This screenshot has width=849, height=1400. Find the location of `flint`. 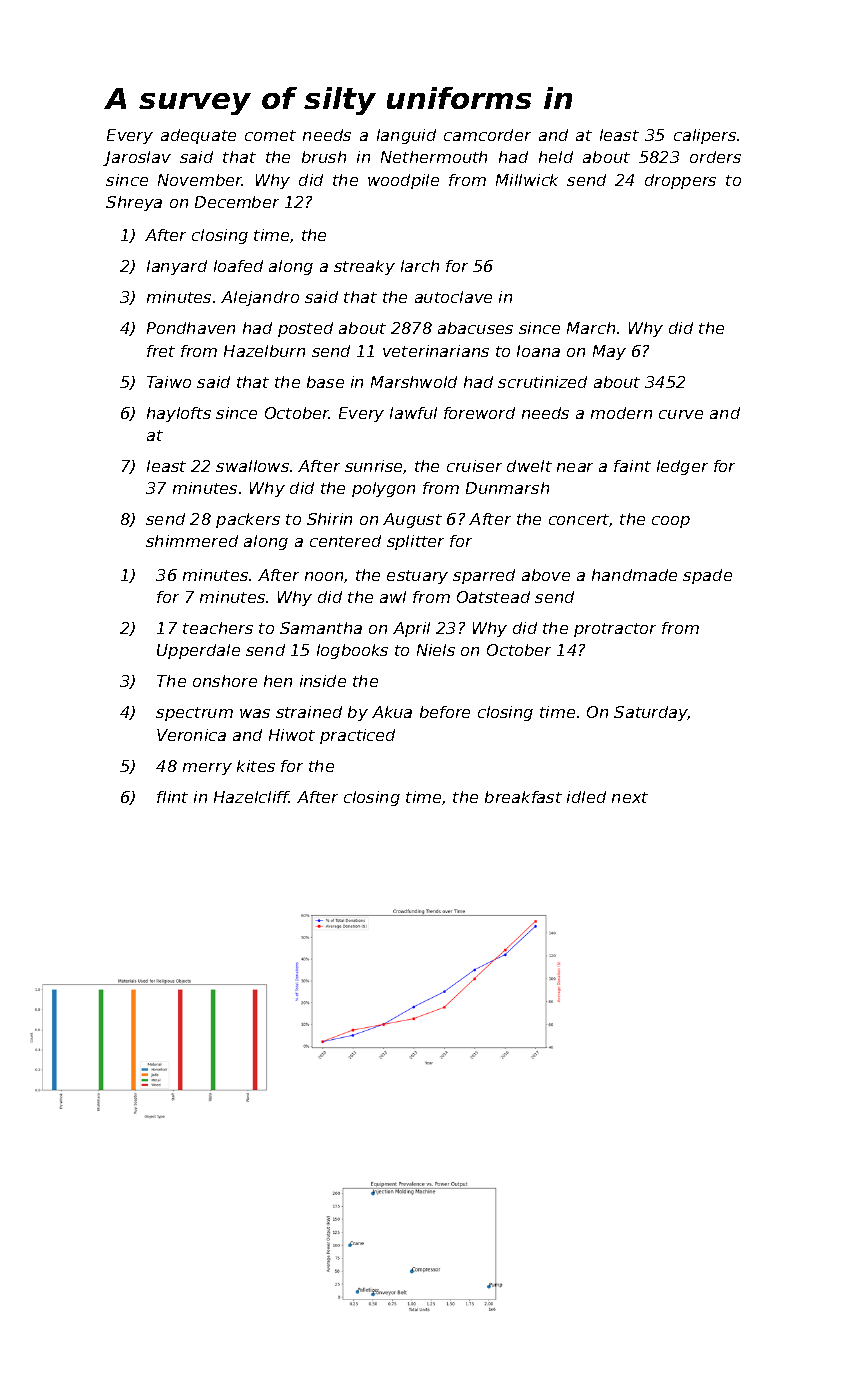

flint is located at coordinates (172, 797).
